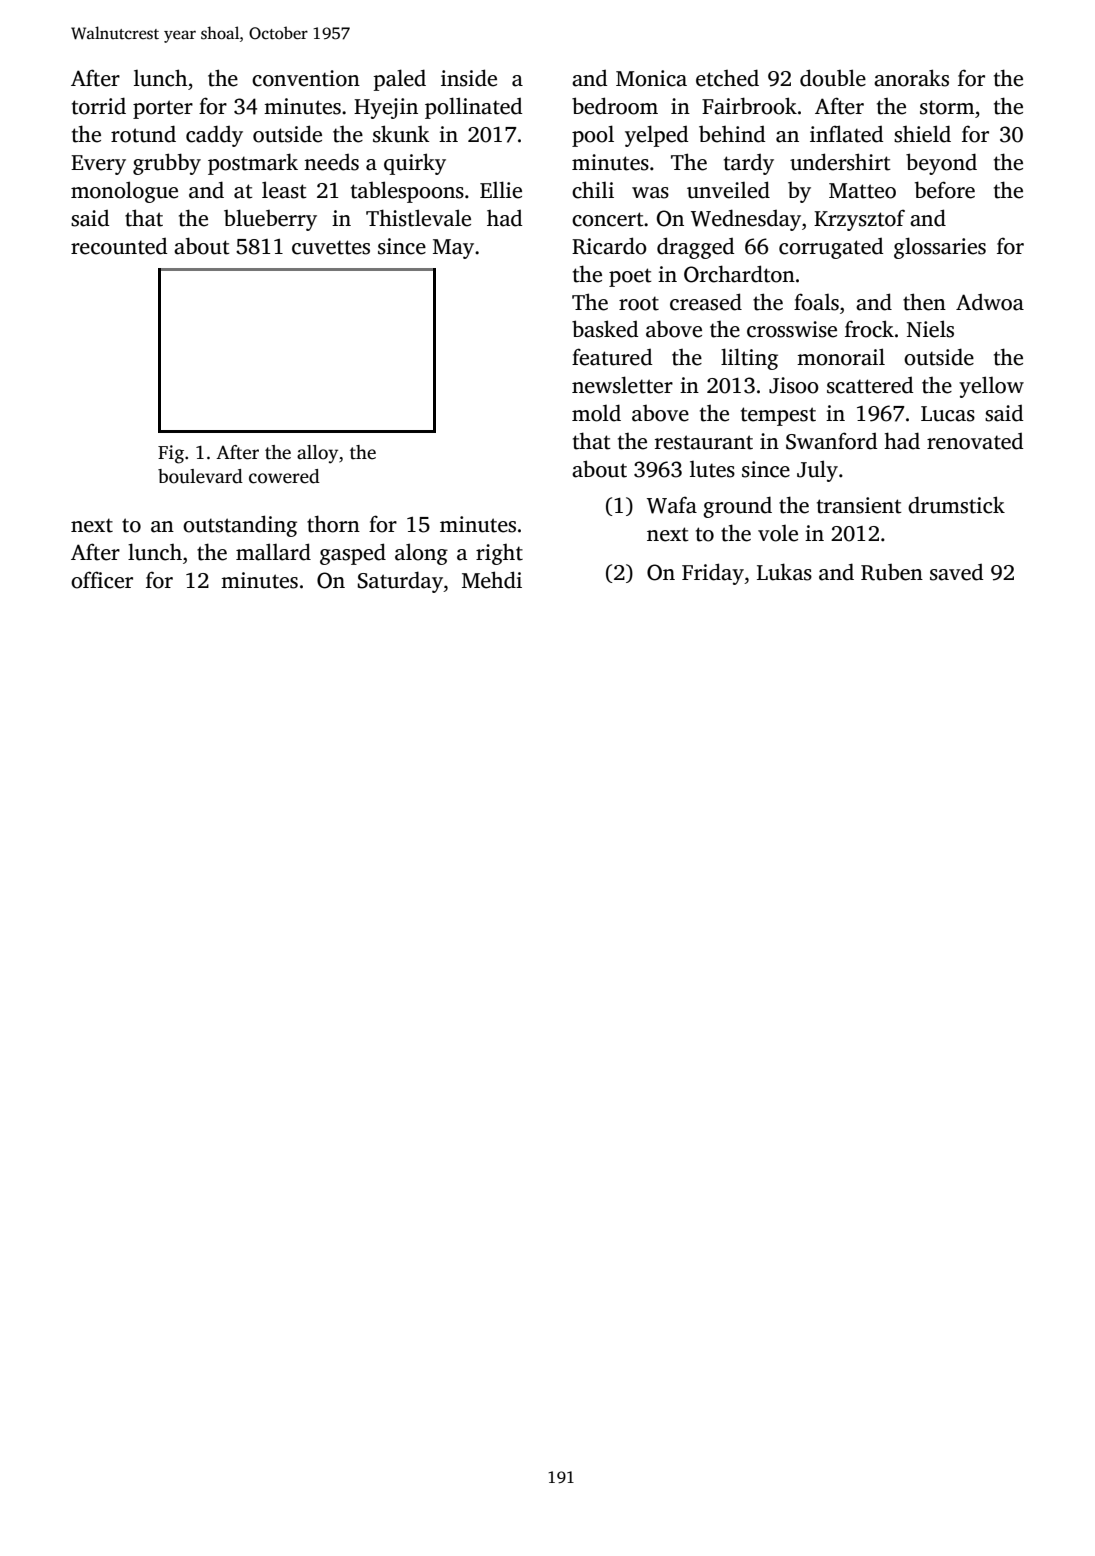 The width and height of the document is (1095, 1556). What do you see at coordinates (102, 580) in the document?
I see `officer` at bounding box center [102, 580].
